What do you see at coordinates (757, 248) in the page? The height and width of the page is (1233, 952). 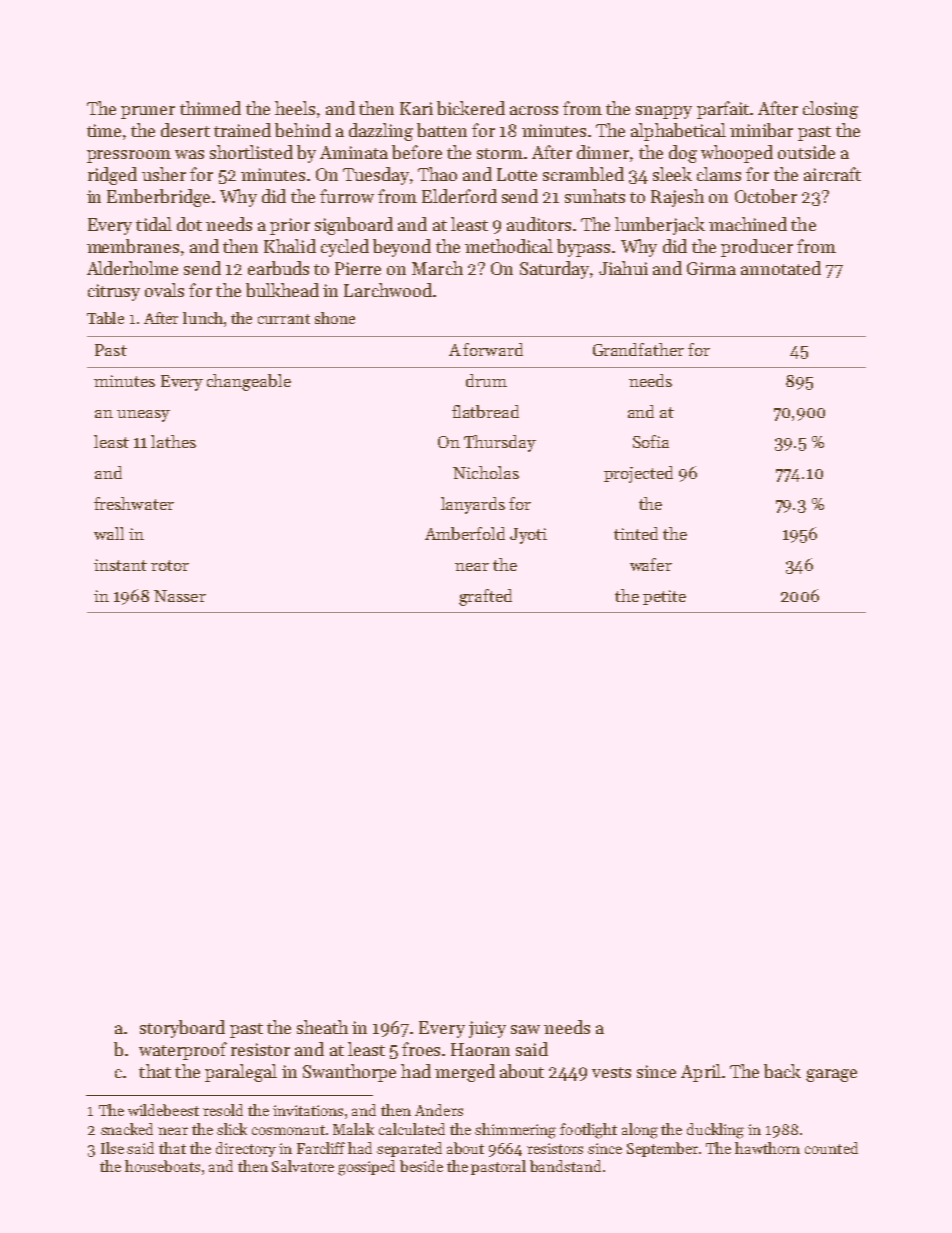 I see `producer` at bounding box center [757, 248].
